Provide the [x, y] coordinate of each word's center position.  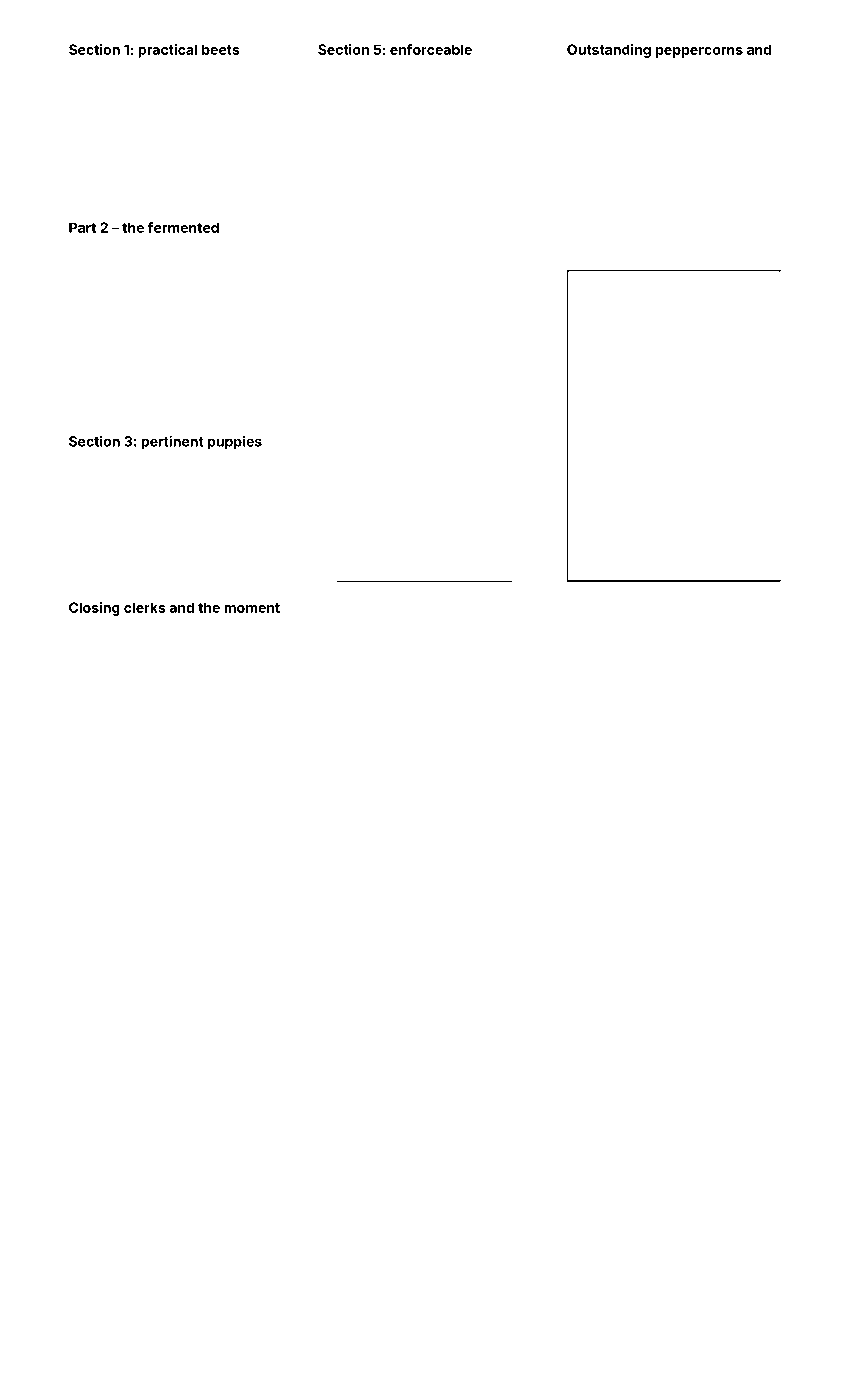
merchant [485, 635]
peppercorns [699, 52]
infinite [212, 414]
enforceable [431, 49]
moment [252, 608]
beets [221, 49]
